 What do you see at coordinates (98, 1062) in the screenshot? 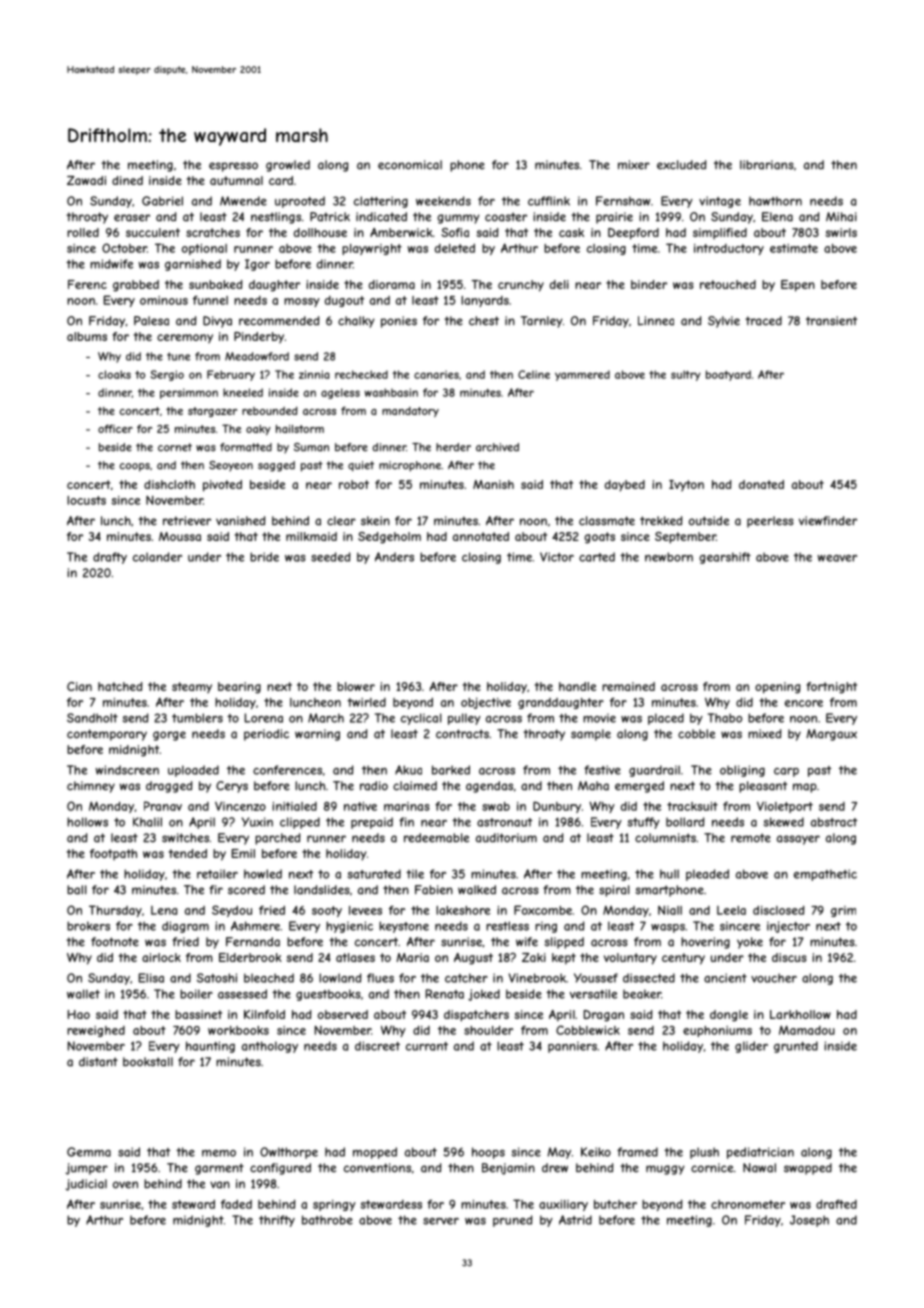
I see `distant` at bounding box center [98, 1062].
